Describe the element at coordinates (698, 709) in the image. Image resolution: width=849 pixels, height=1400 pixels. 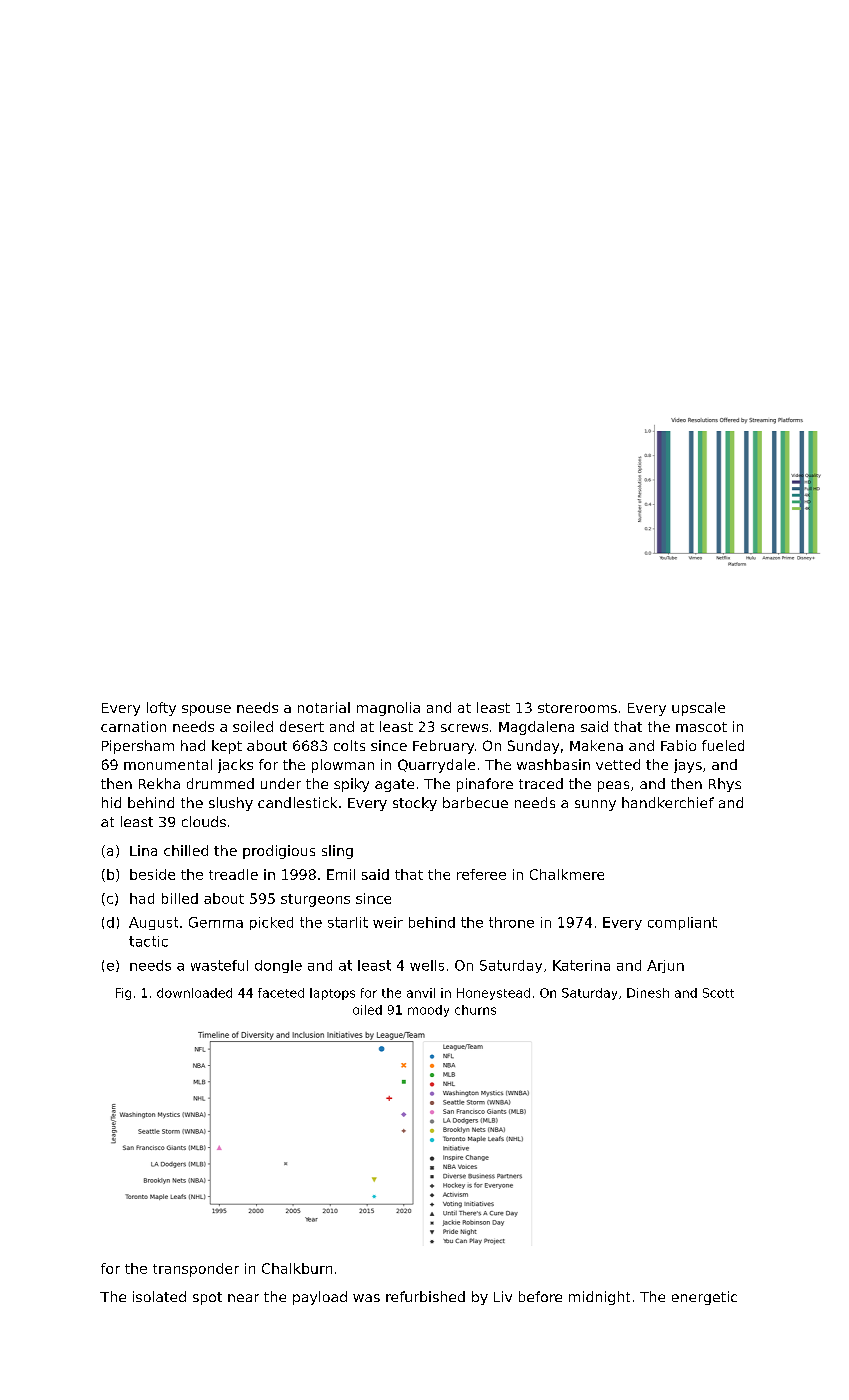
I see `upscale` at that location.
